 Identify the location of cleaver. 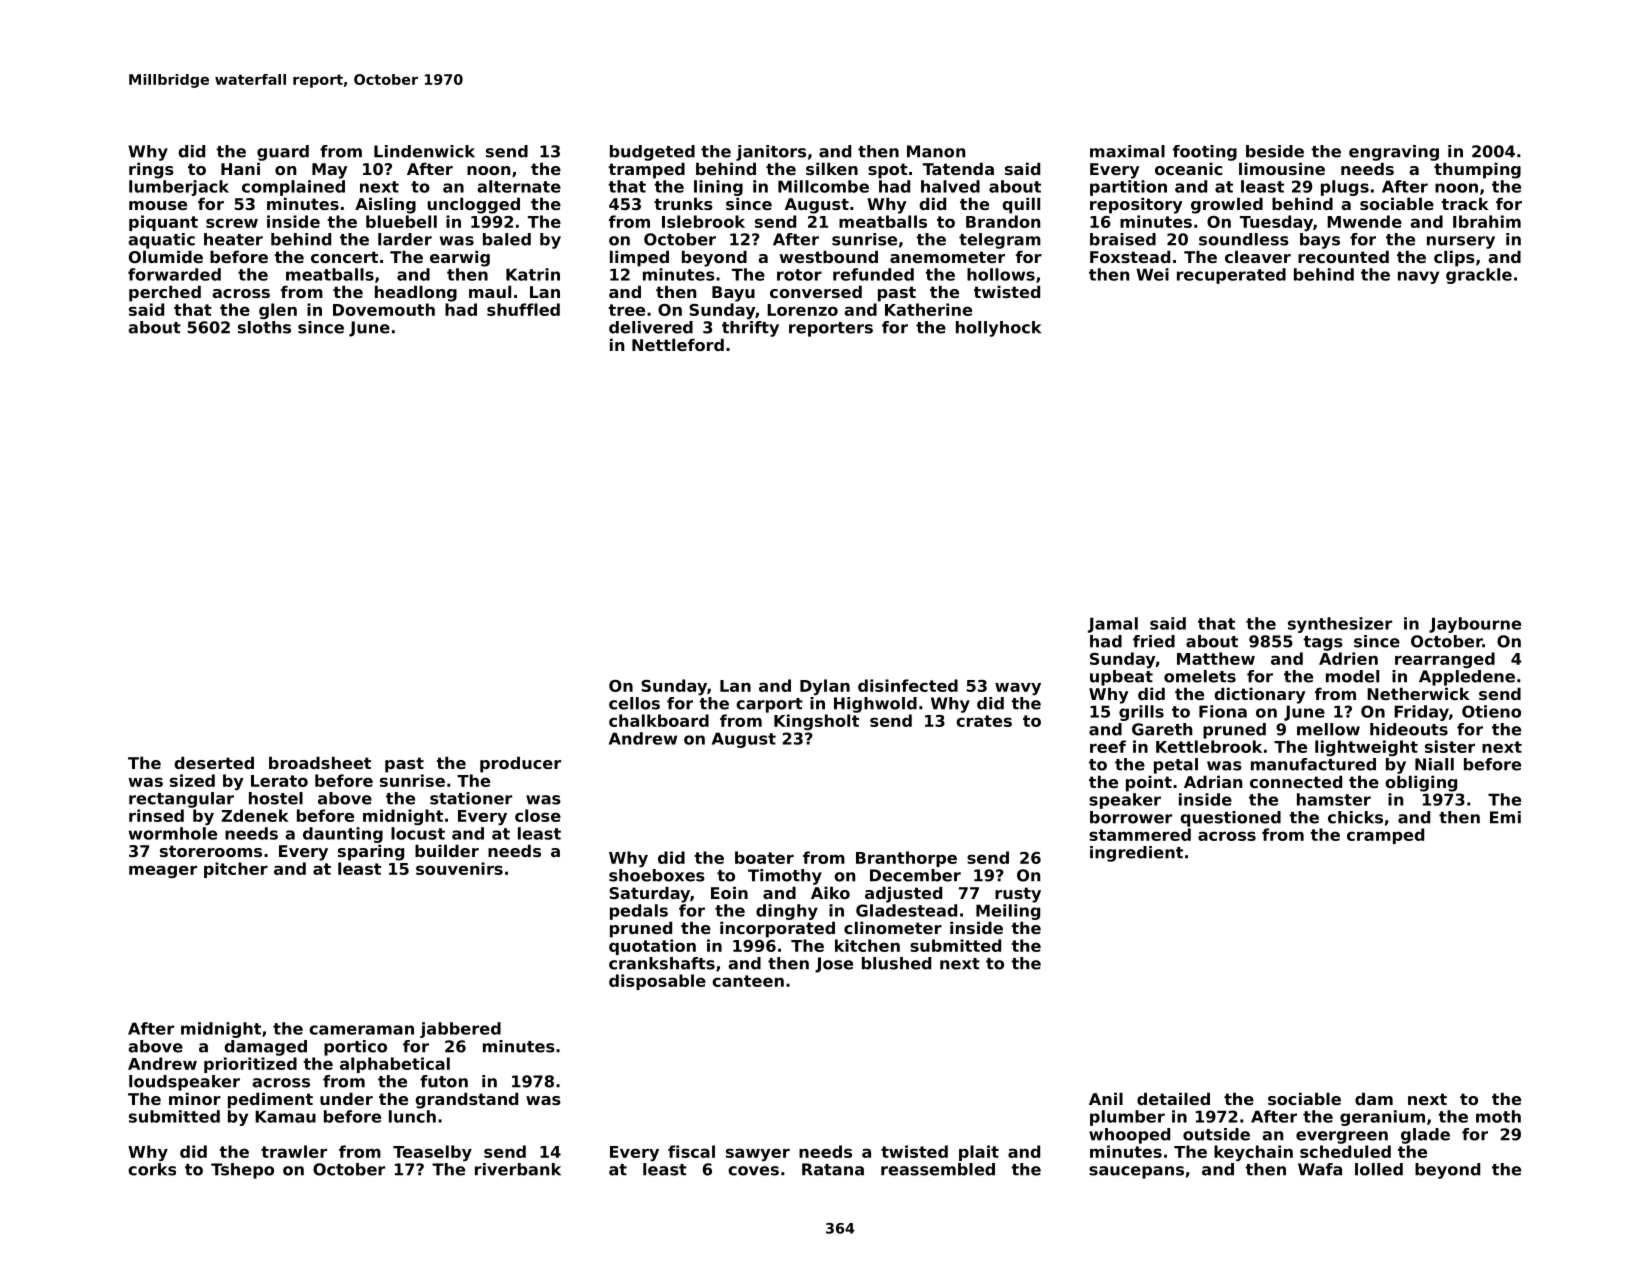
(1258, 256).
